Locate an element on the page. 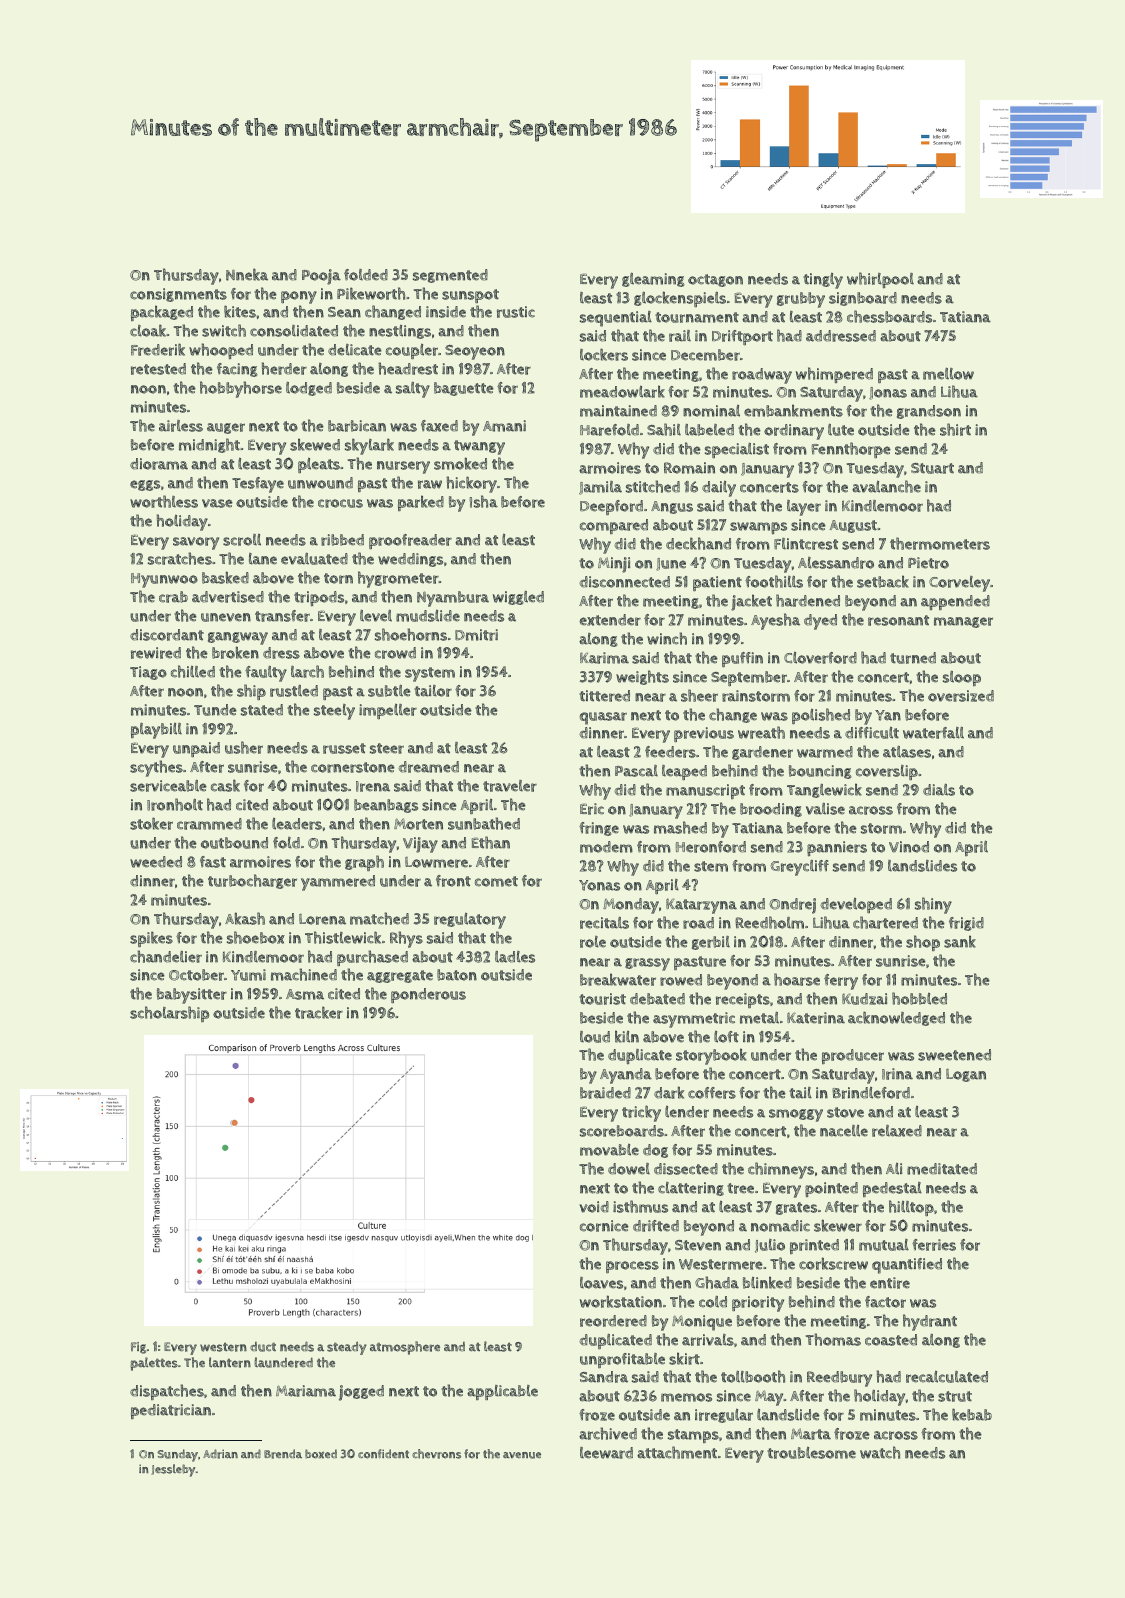 This page has height=1598, width=1125. consignments is located at coordinates (178, 295).
